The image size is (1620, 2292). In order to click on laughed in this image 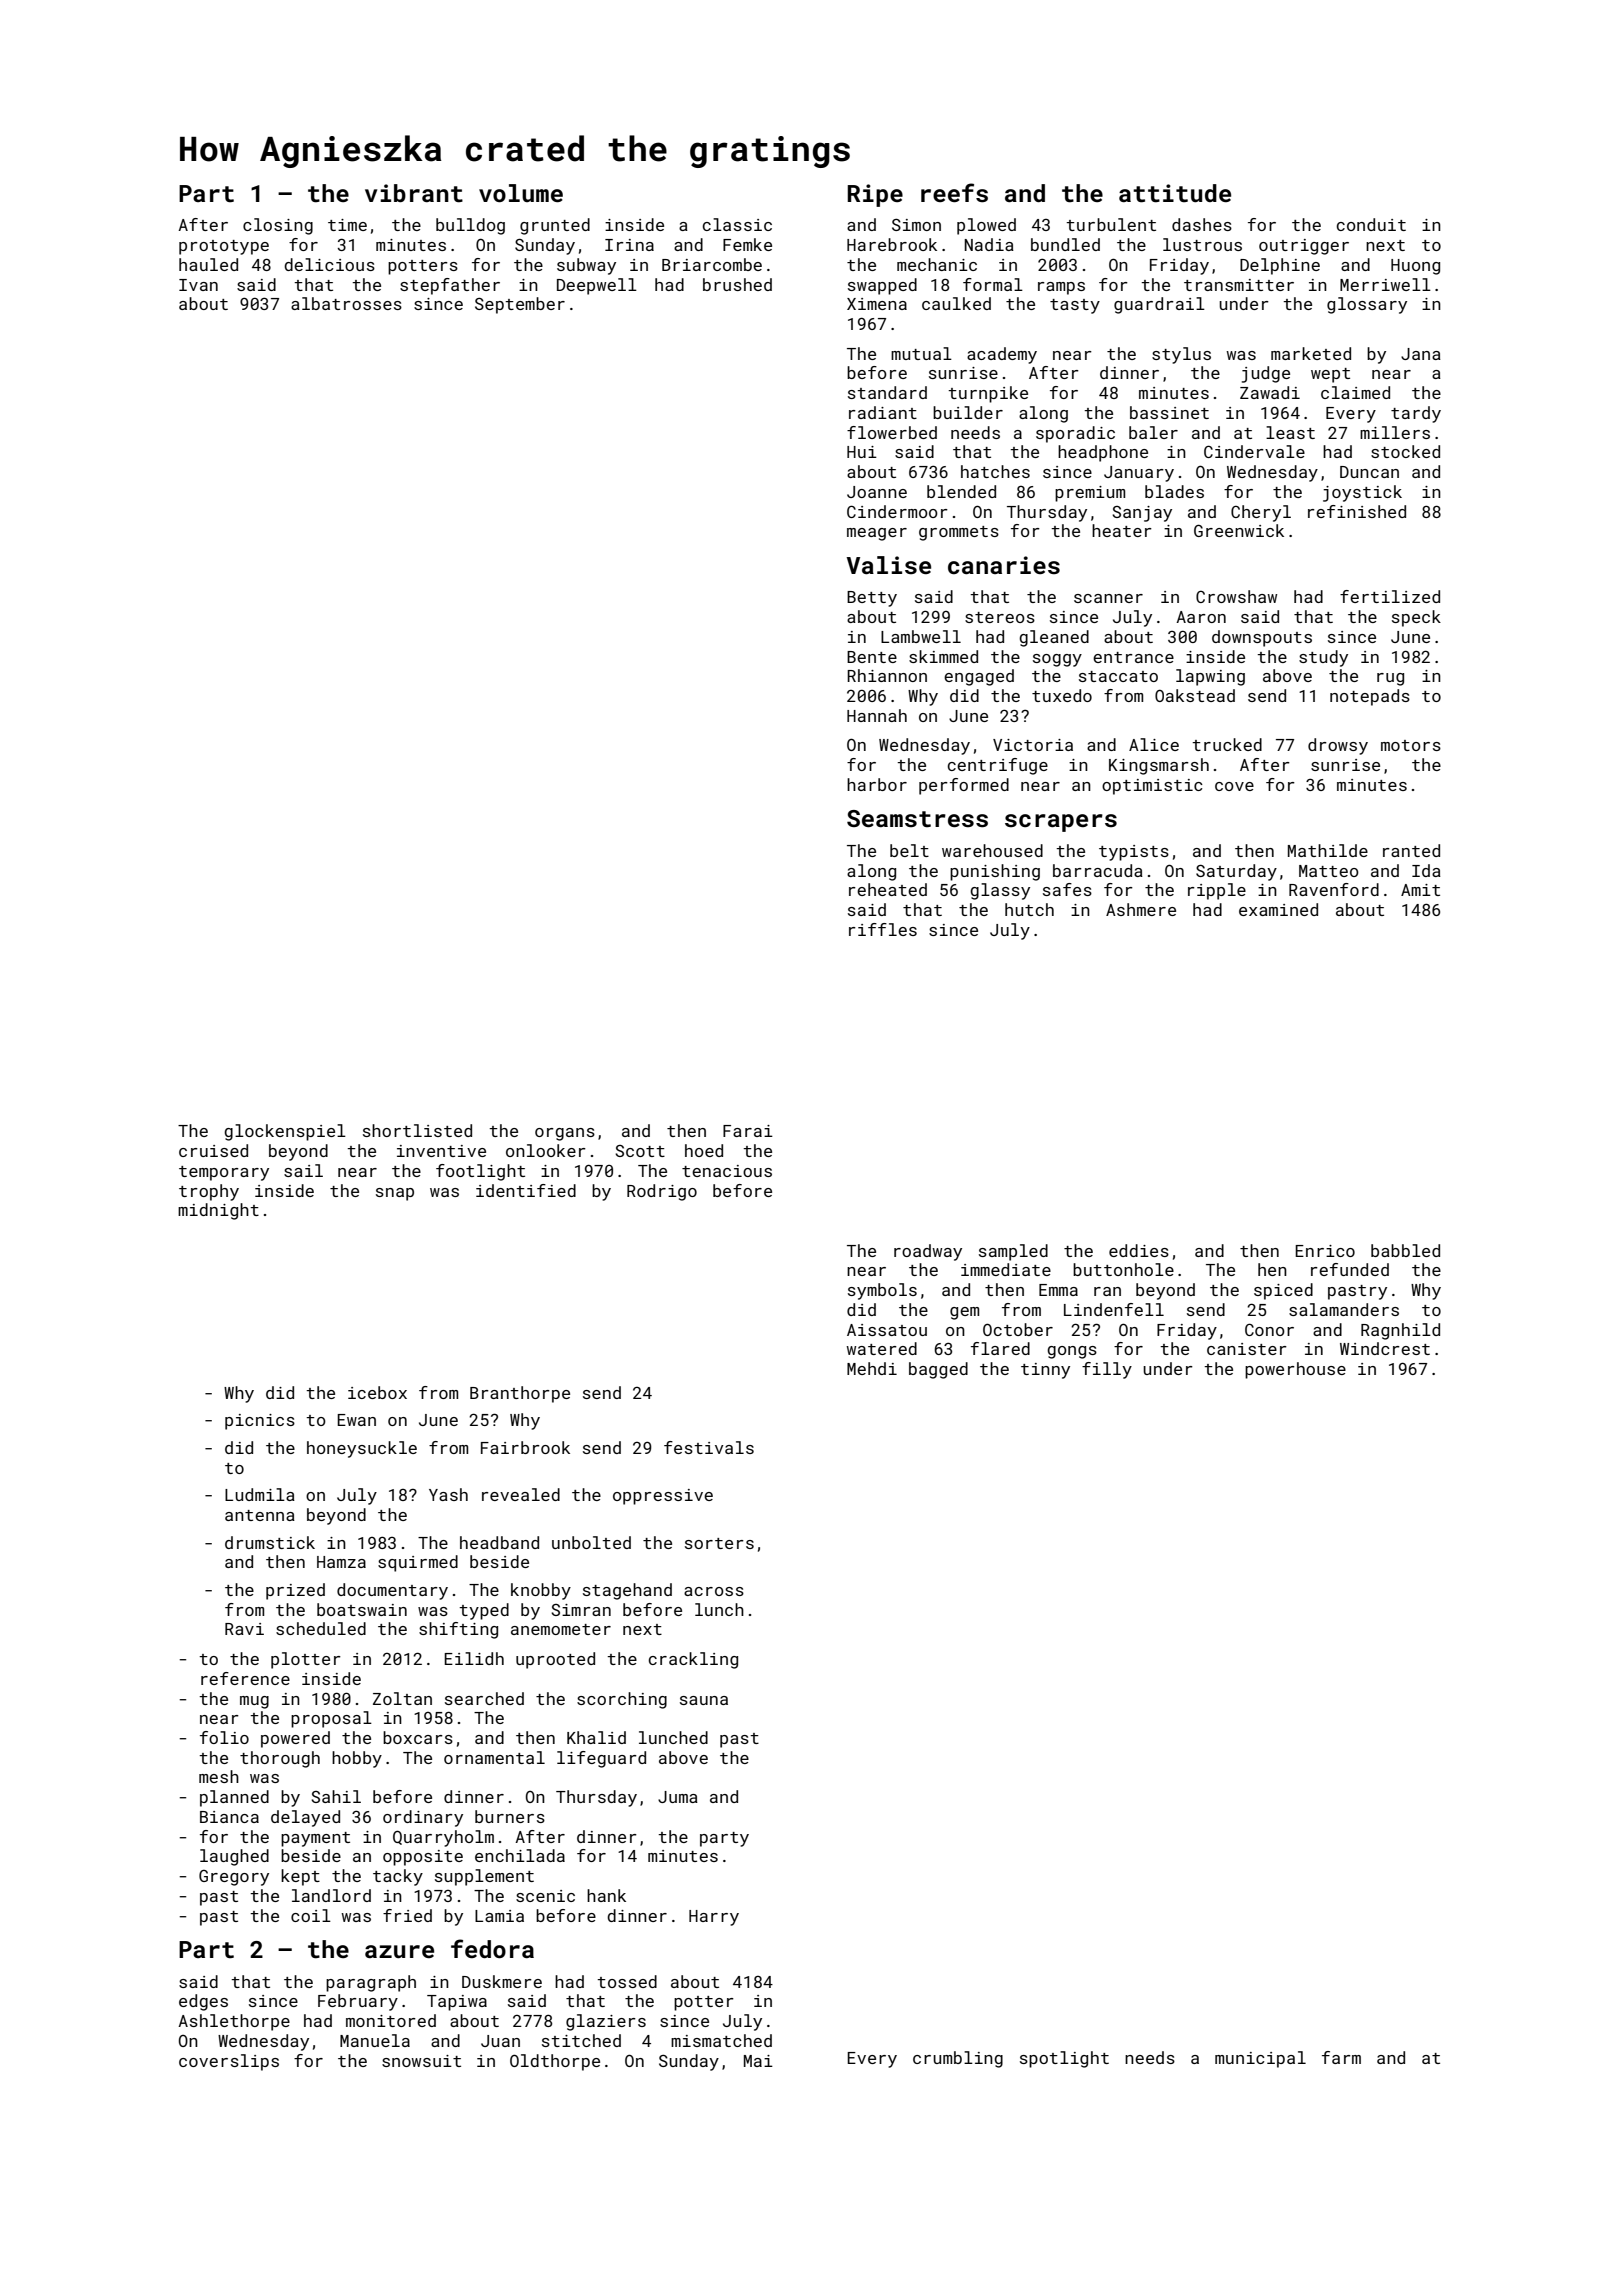, I will do `click(234, 1857)`.
